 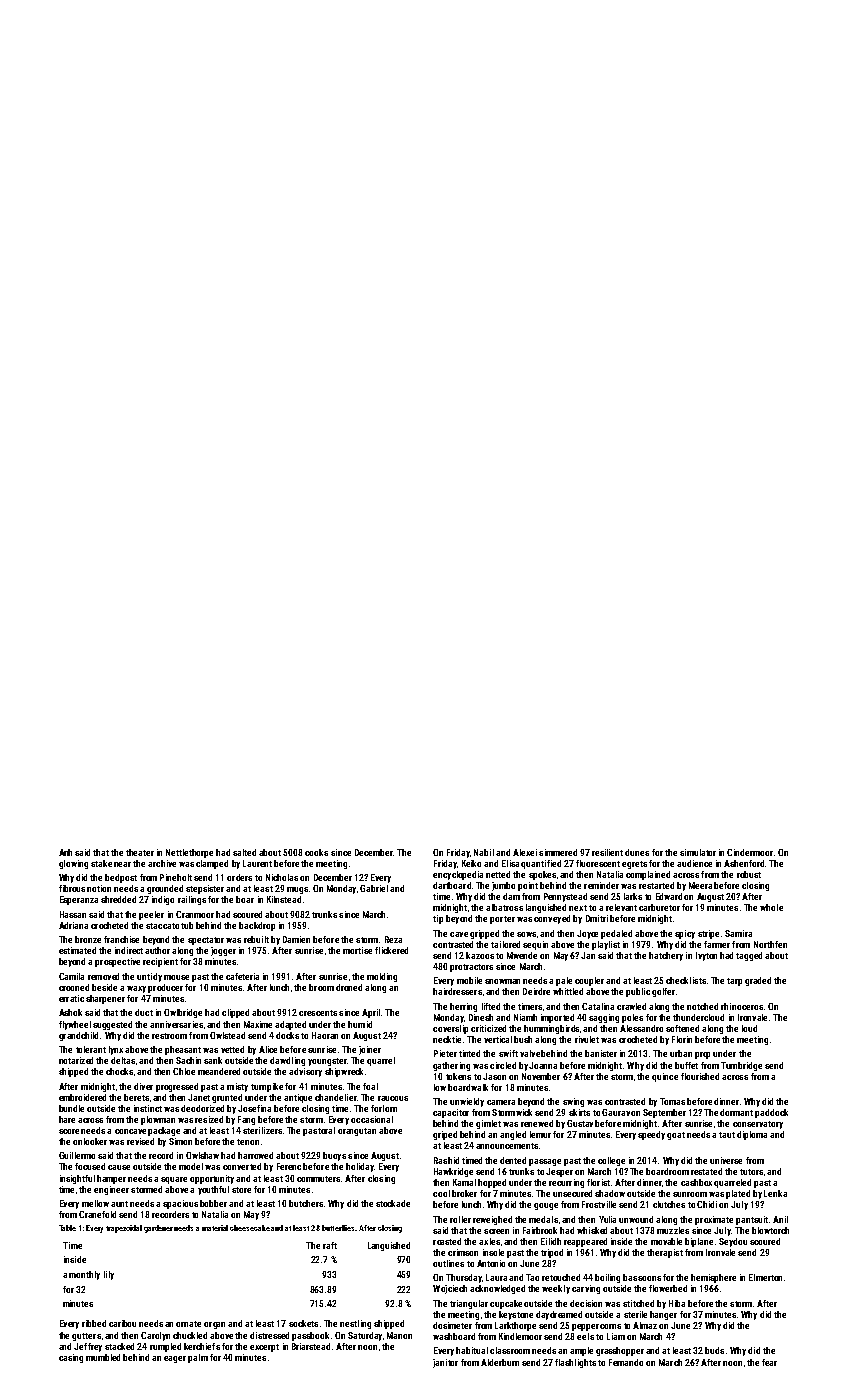 I want to click on coupler, so click(x=589, y=981).
